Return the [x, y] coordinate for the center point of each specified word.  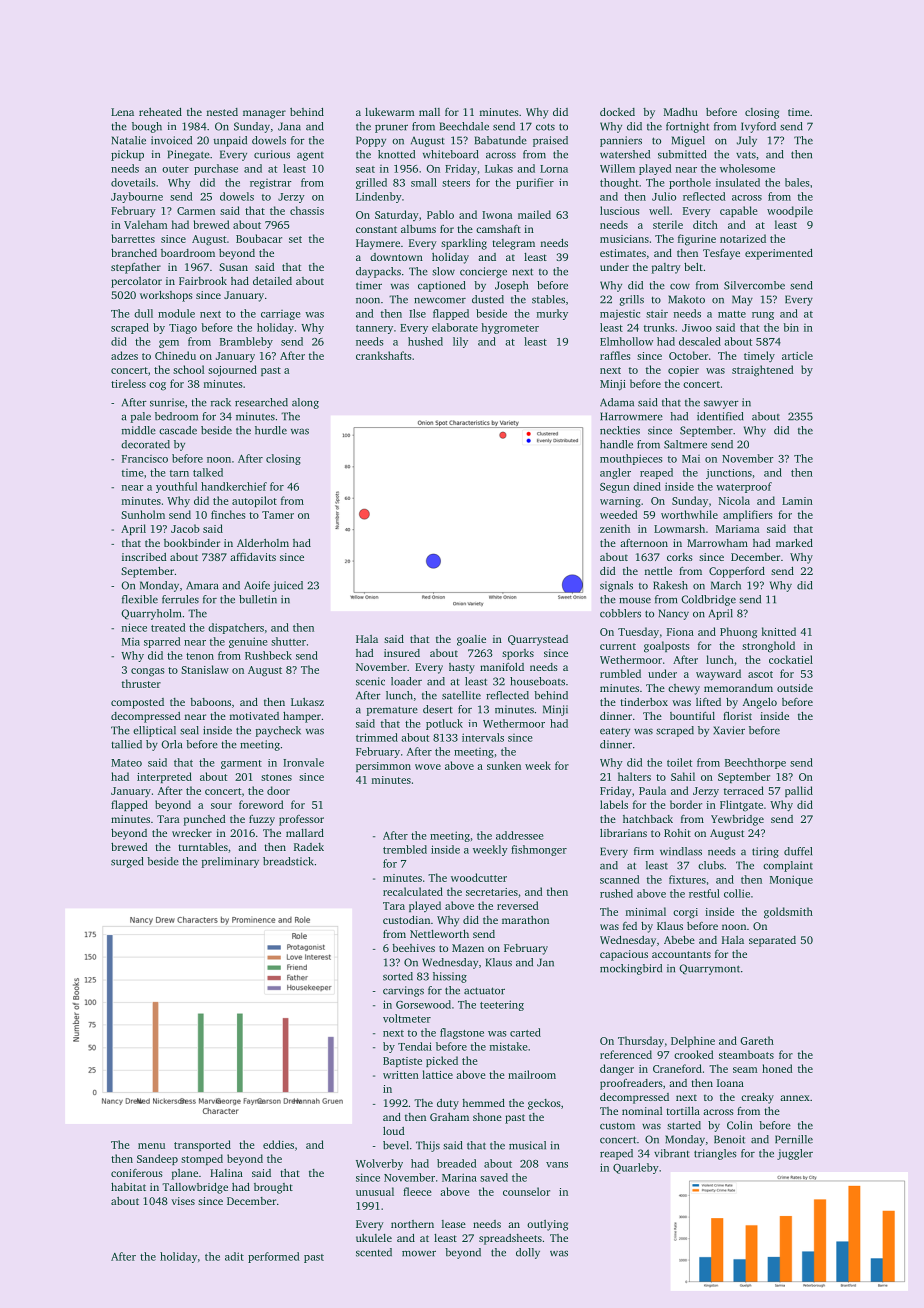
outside [795, 688]
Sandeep [157, 1159]
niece [134, 627]
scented [374, 1252]
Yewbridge [737, 820]
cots [545, 127]
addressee [519, 835]
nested [222, 112]
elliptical [154, 731]
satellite [461, 695]
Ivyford [758, 127]
